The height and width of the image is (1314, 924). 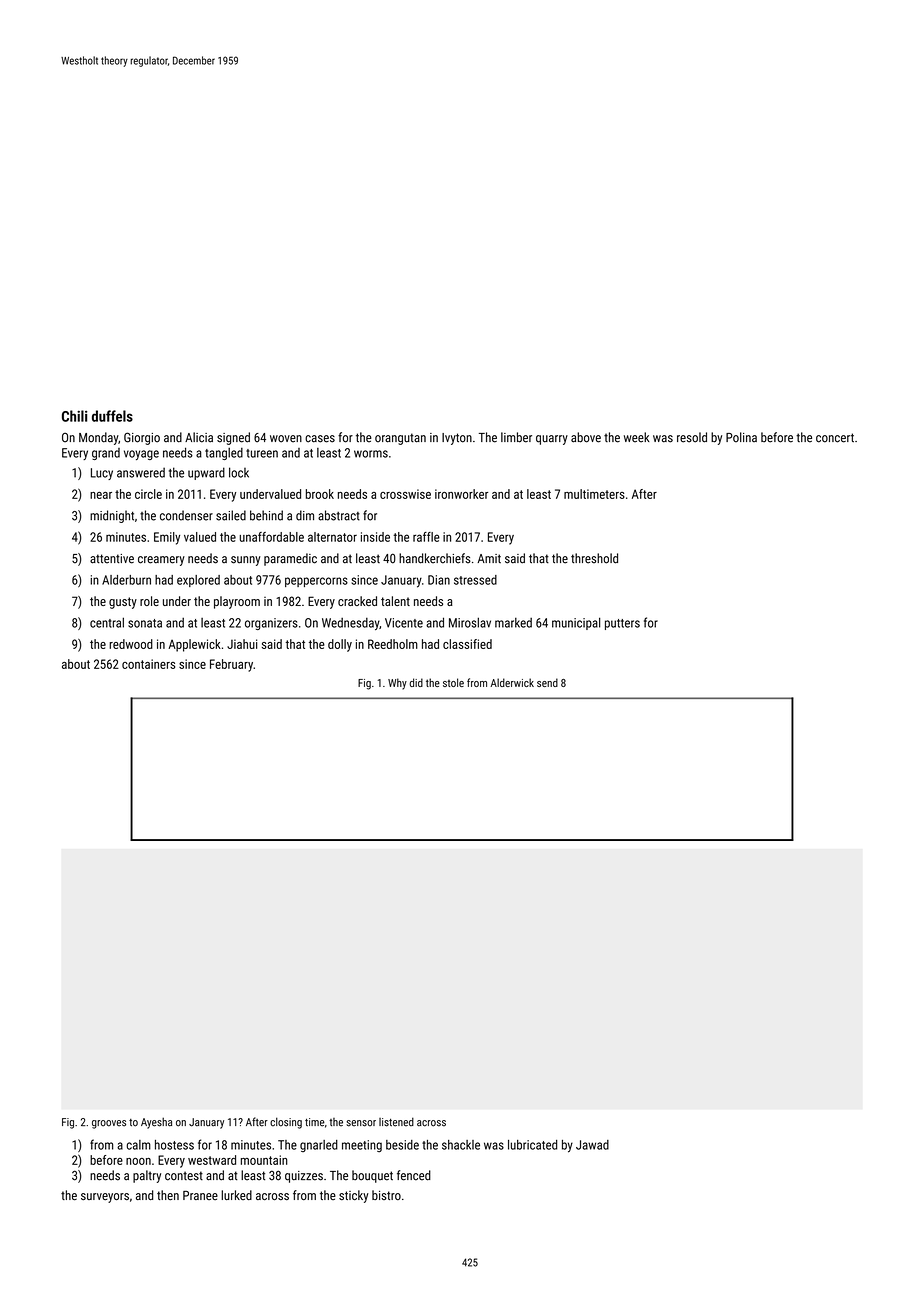 What do you see at coordinates (109, 1124) in the image?
I see `grooves` at bounding box center [109, 1124].
